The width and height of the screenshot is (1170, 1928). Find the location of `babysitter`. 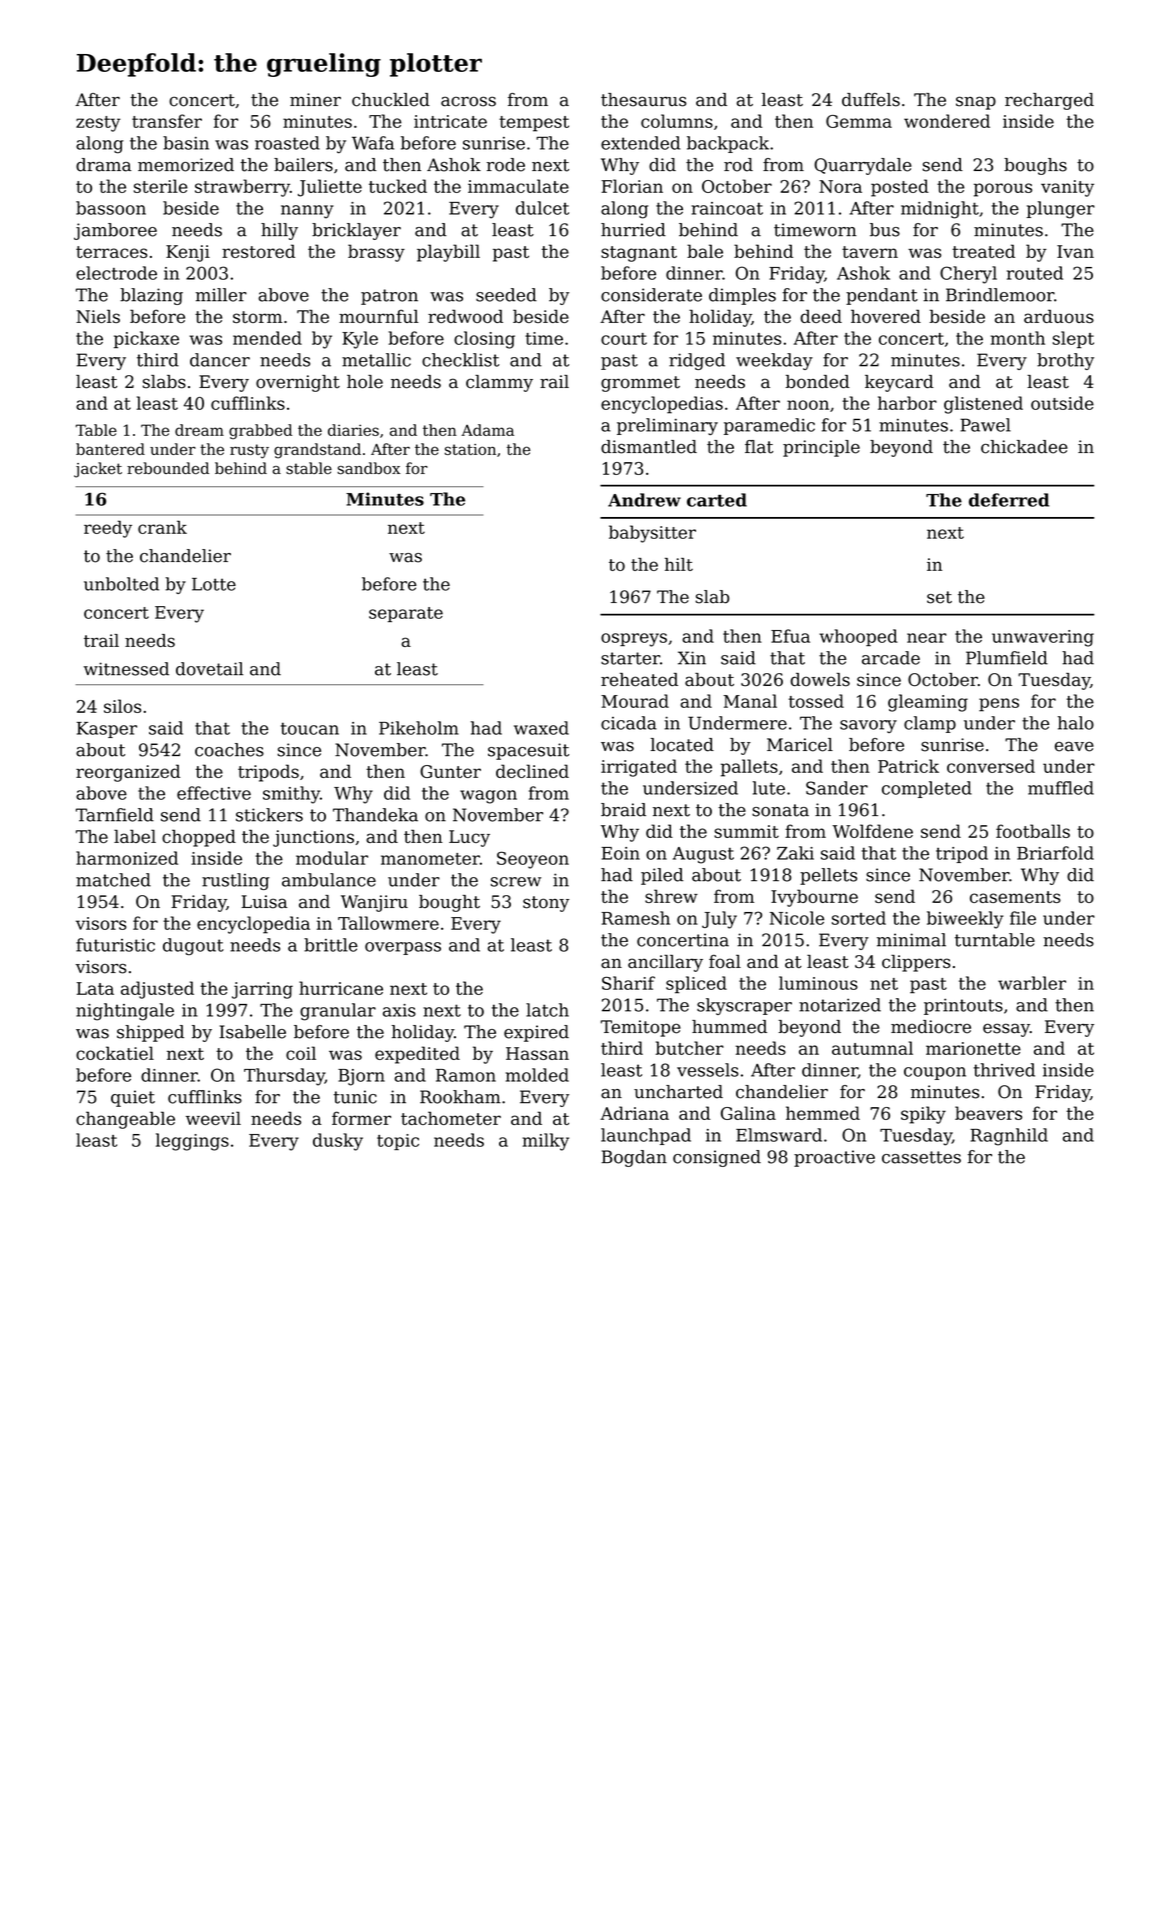

babysitter is located at coordinates (652, 534).
